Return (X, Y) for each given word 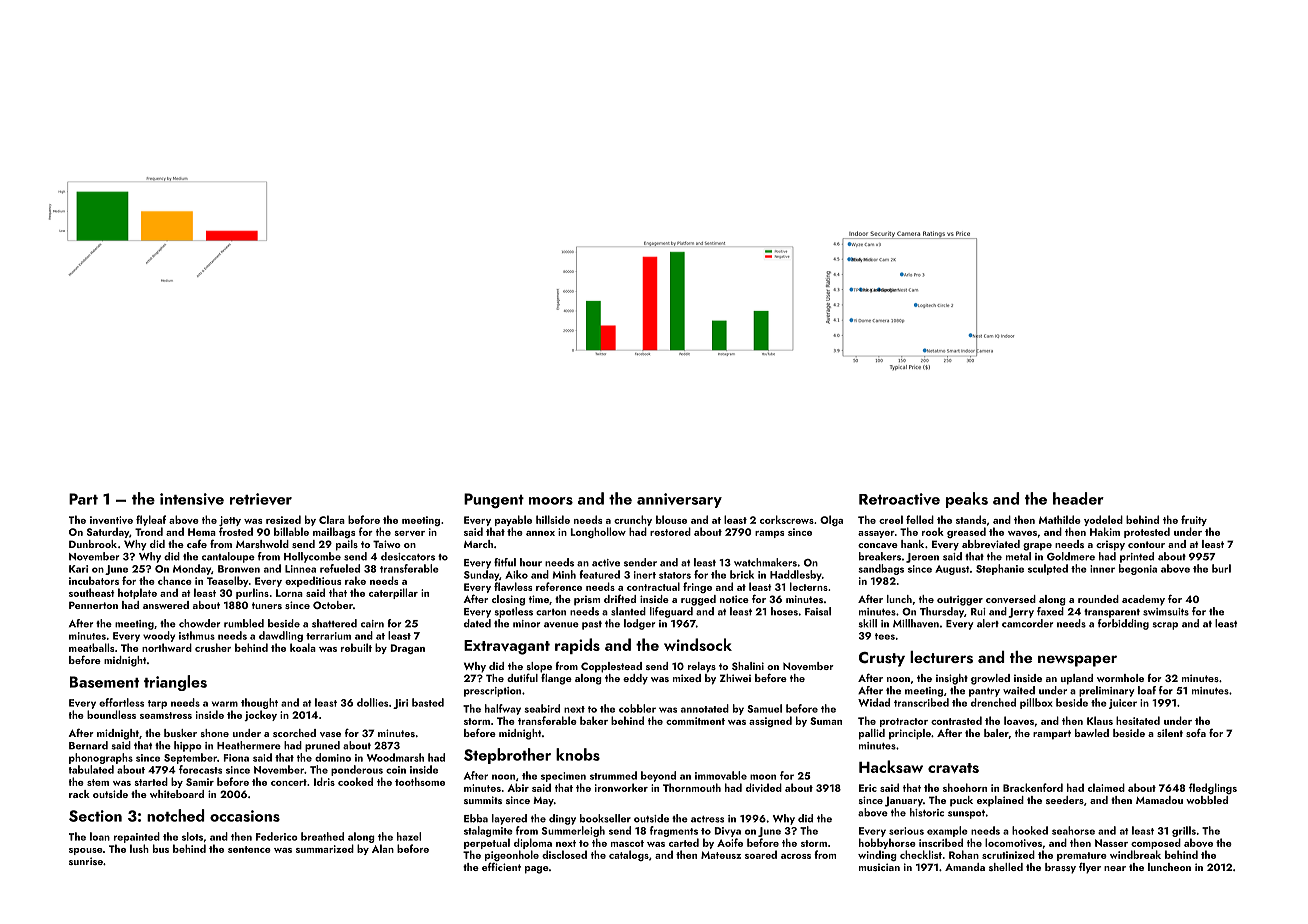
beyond (658, 776)
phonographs (101, 758)
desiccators (408, 556)
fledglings (1213, 788)
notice (734, 599)
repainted (137, 837)
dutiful (522, 677)
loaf (1147, 690)
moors (551, 501)
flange (556, 679)
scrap (1165, 626)
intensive (192, 499)
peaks (967, 500)
